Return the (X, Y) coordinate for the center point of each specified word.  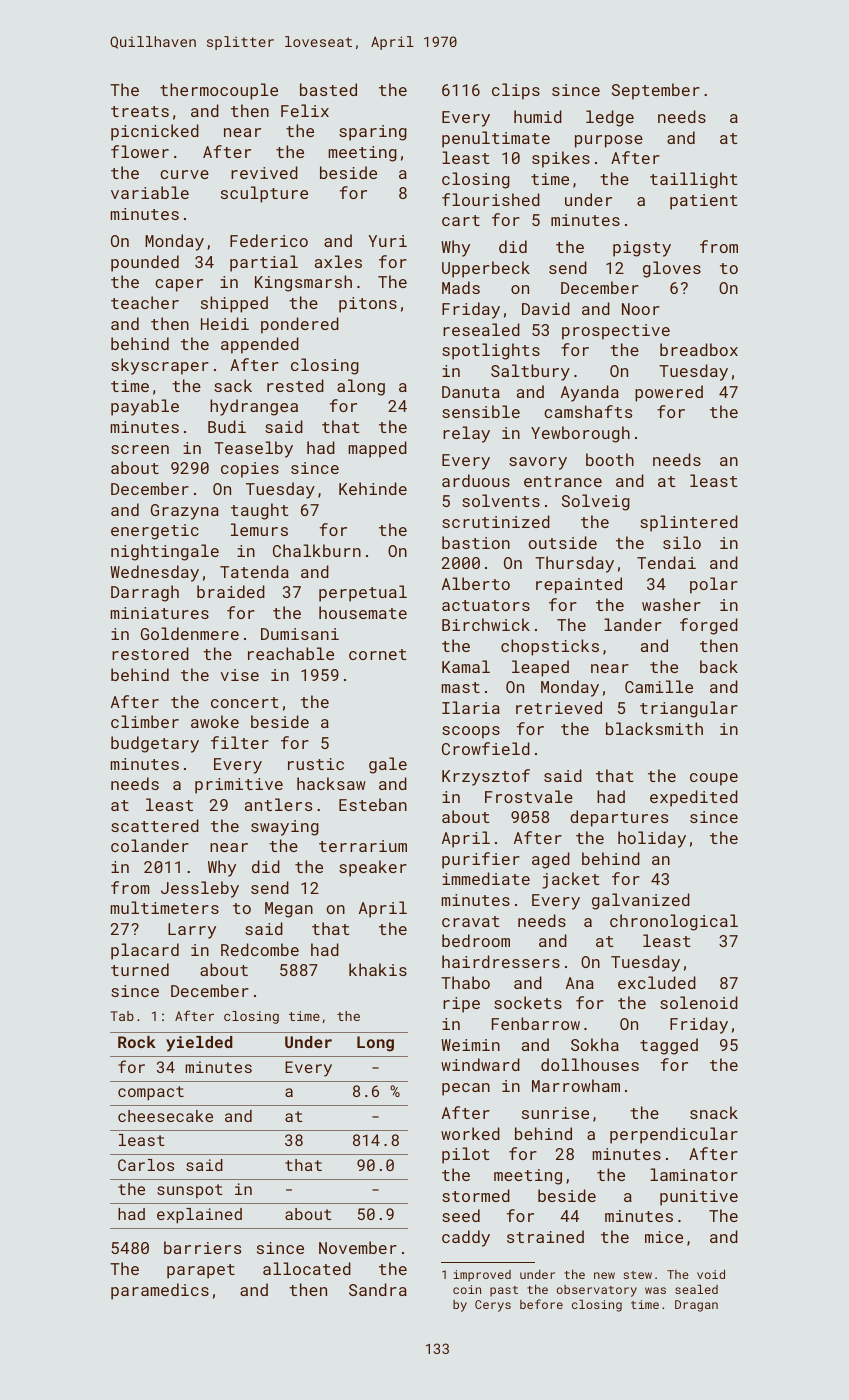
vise (240, 675)
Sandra (378, 1289)
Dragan (696, 1306)
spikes (561, 159)
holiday (652, 839)
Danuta (471, 392)
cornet (378, 654)
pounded (145, 263)
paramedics (160, 1291)
